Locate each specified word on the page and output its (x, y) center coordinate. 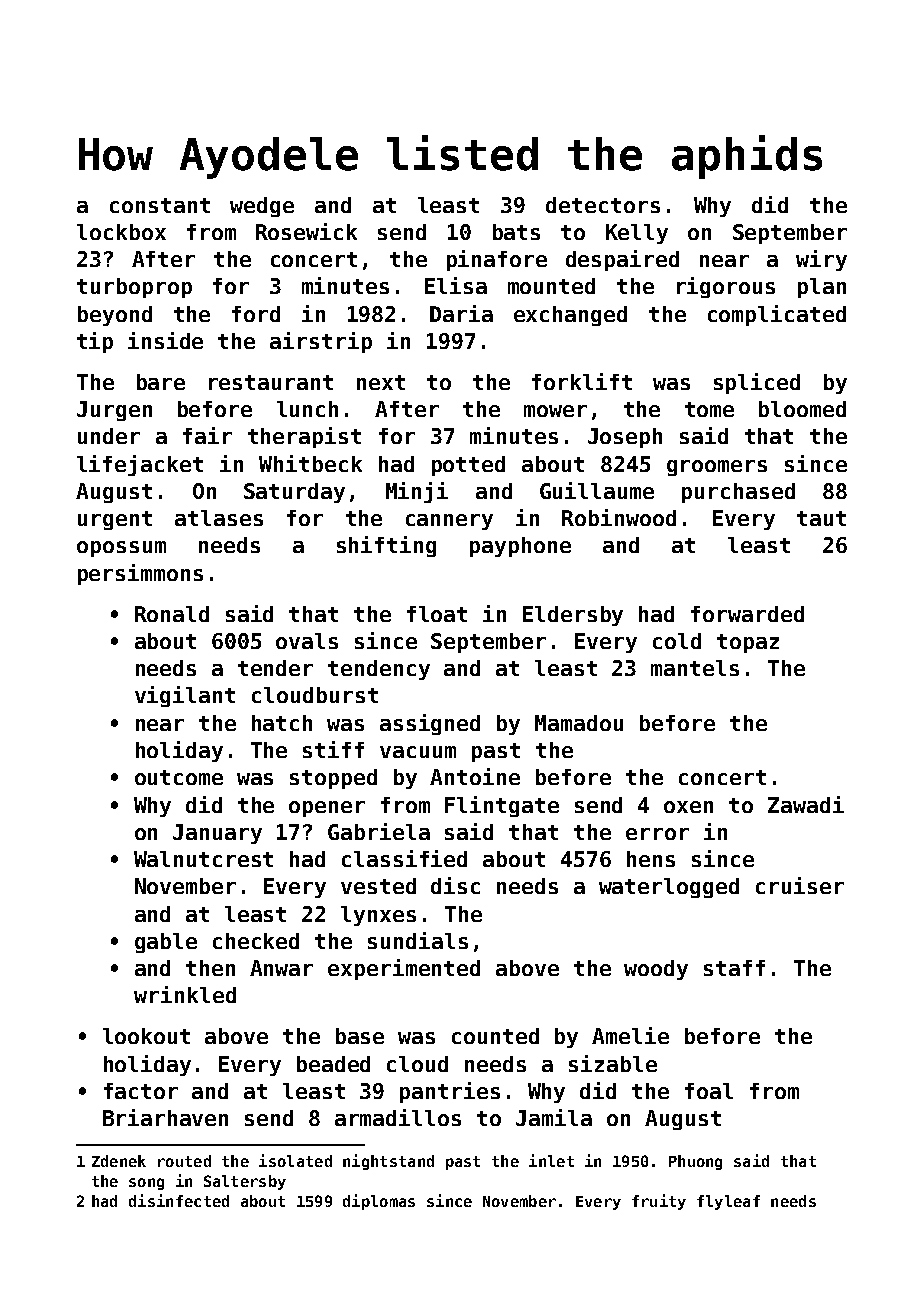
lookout (146, 1036)
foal (709, 1091)
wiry (821, 260)
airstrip (321, 342)
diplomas (379, 1202)
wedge (262, 207)
